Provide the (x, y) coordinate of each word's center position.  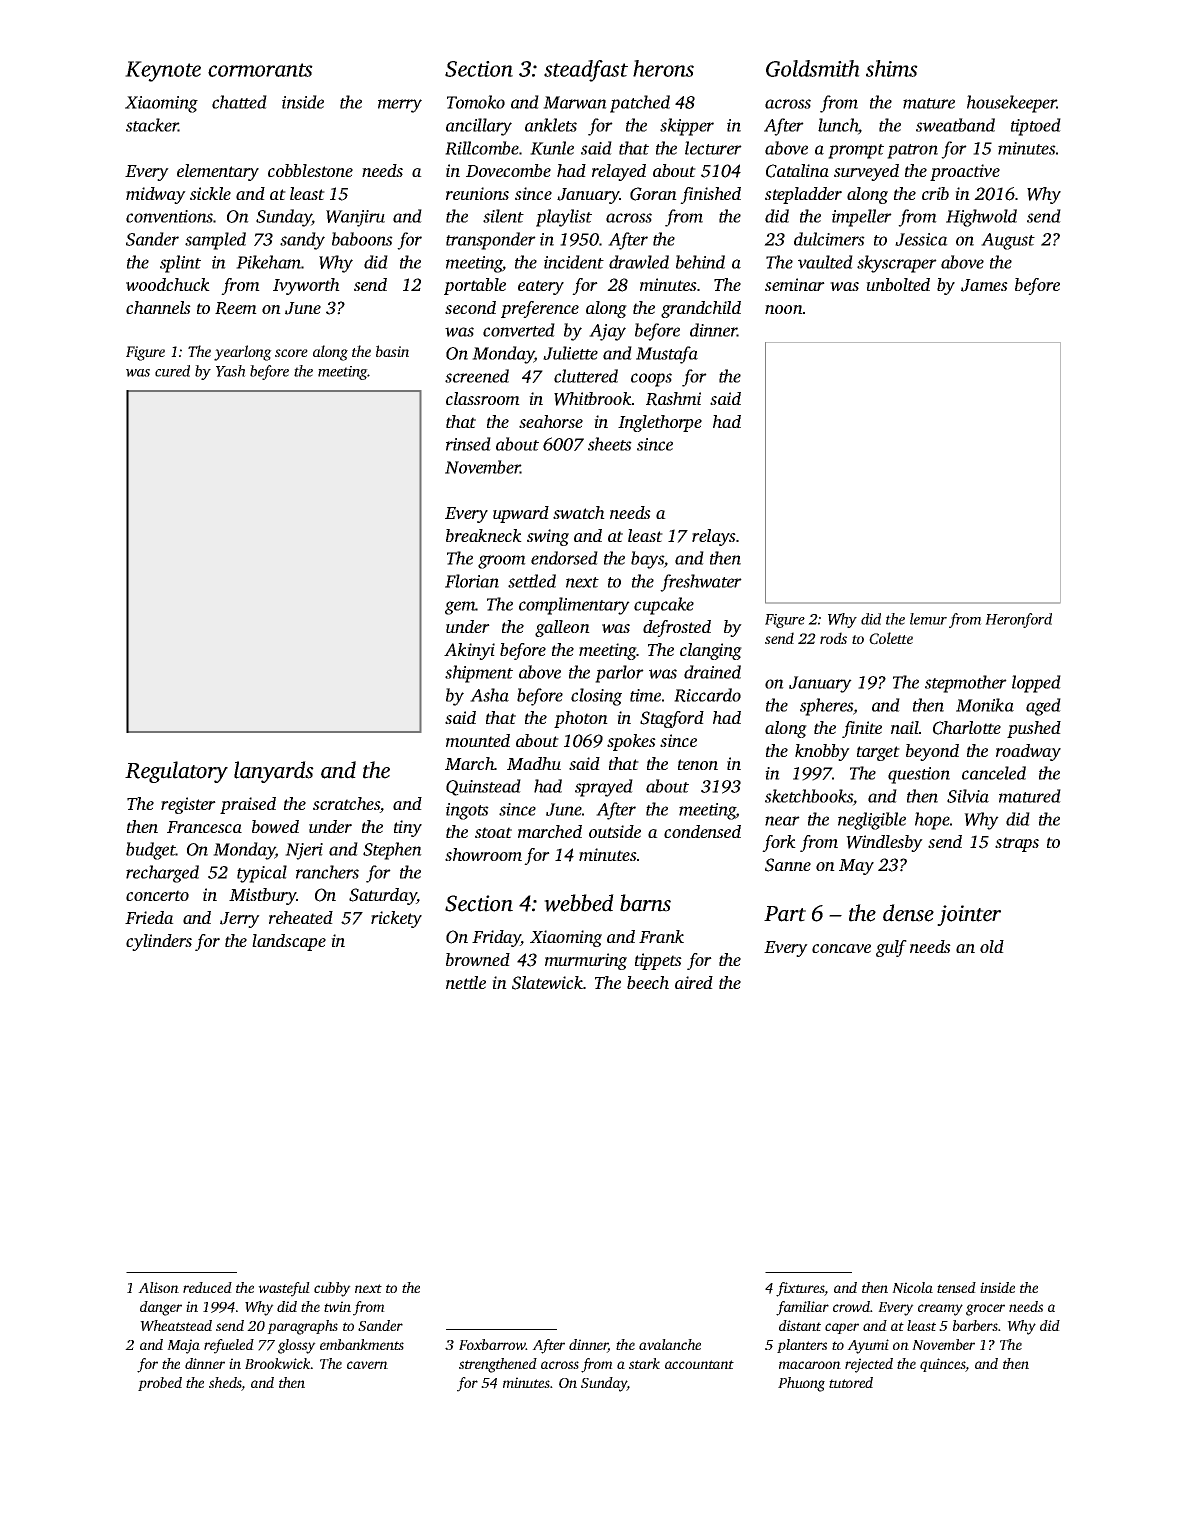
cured (172, 371)
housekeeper (1012, 104)
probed (160, 1384)
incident (574, 262)
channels (158, 307)
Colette (891, 638)
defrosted (677, 628)
